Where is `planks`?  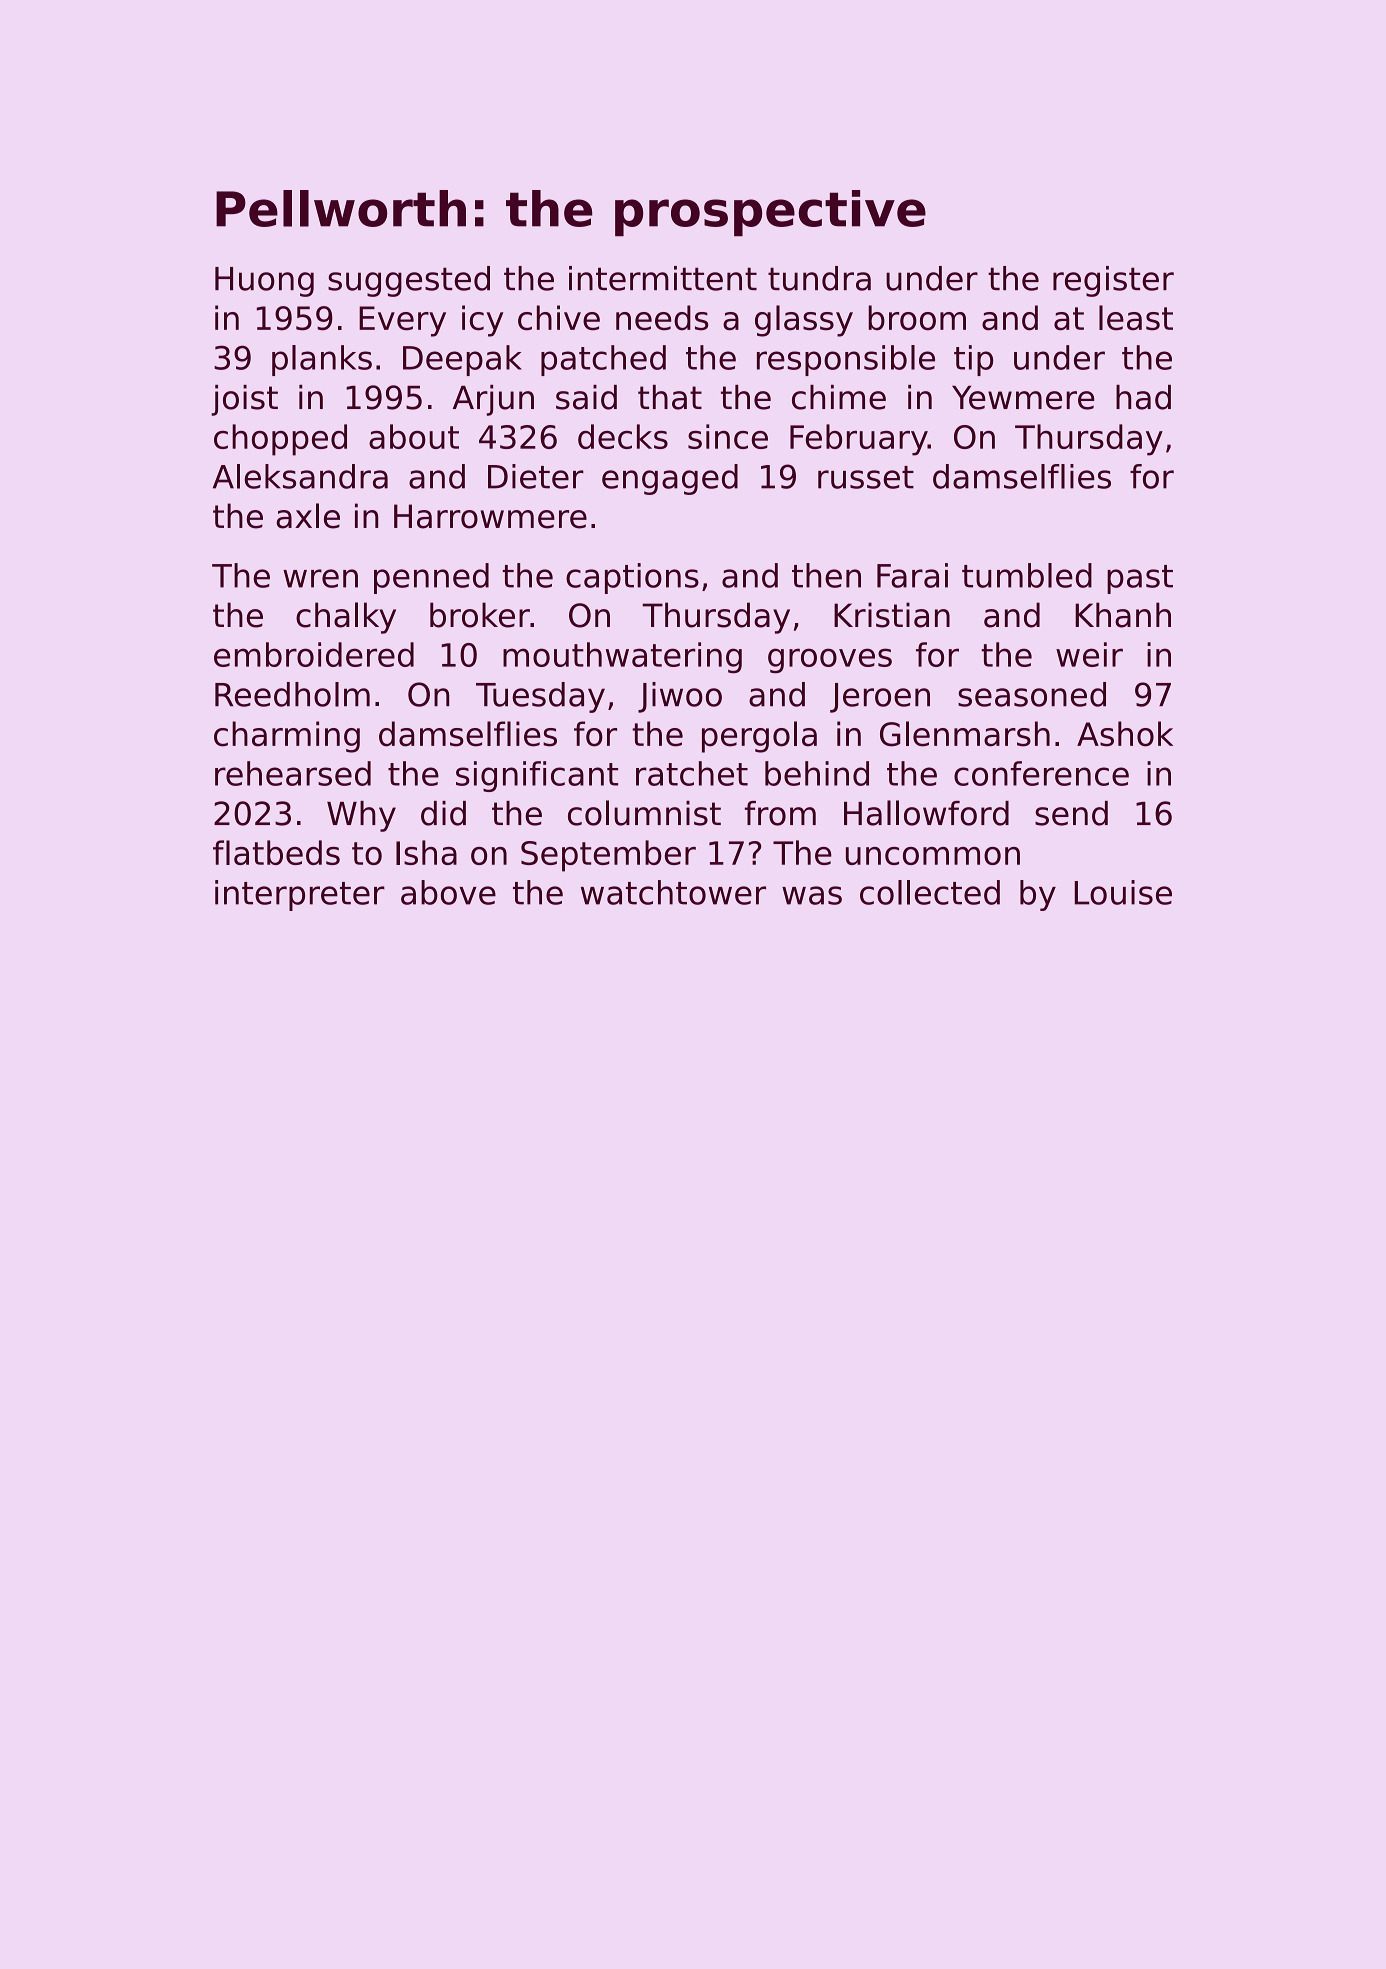
planks is located at coordinates (322, 360).
